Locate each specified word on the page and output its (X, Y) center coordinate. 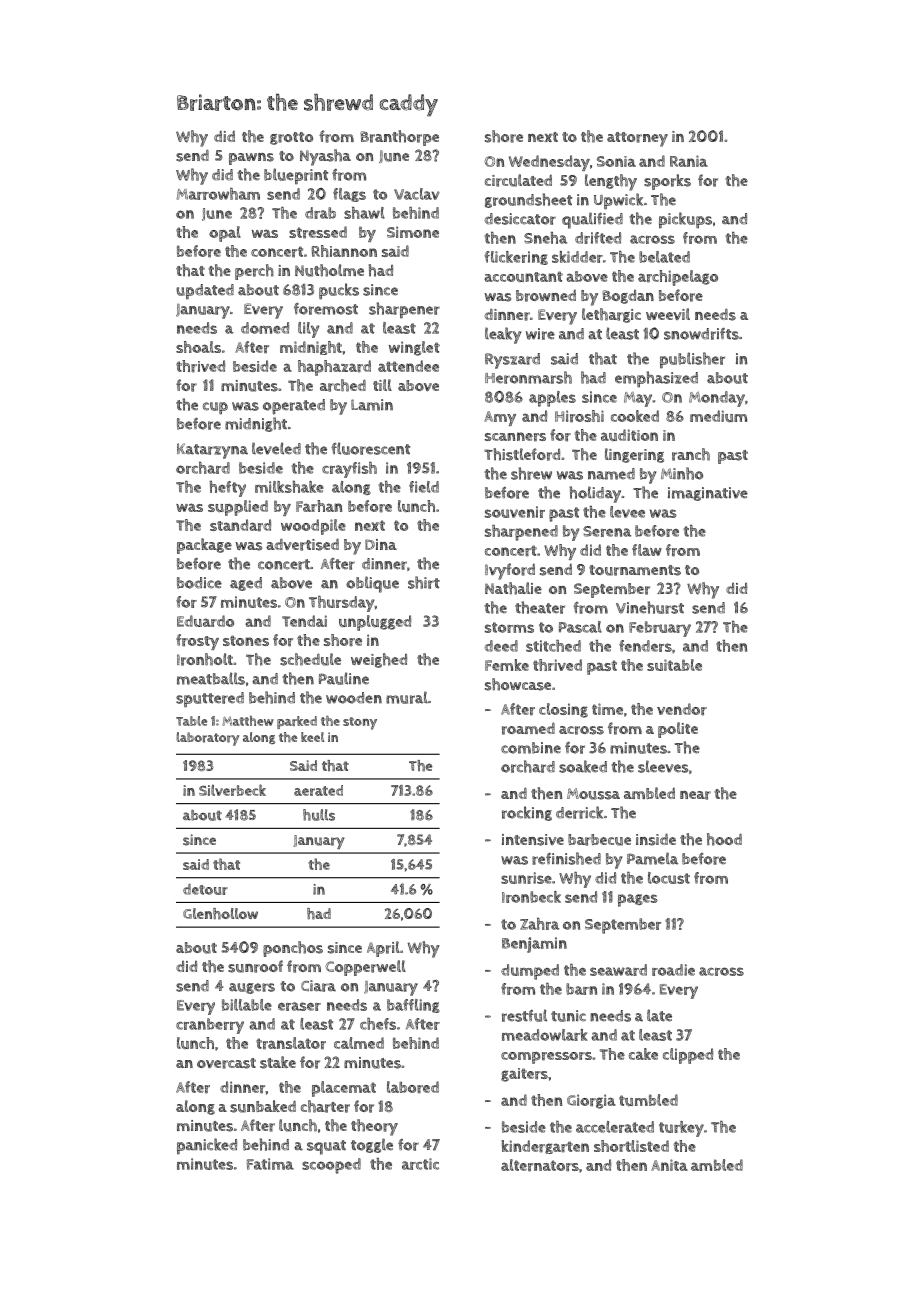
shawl (364, 213)
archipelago (678, 278)
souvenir (515, 512)
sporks (667, 182)
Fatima (270, 1164)
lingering (634, 455)
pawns (251, 159)
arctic (420, 1164)
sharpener (404, 310)
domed (265, 328)
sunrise (526, 878)
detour (205, 889)
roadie (673, 970)
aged (246, 584)
